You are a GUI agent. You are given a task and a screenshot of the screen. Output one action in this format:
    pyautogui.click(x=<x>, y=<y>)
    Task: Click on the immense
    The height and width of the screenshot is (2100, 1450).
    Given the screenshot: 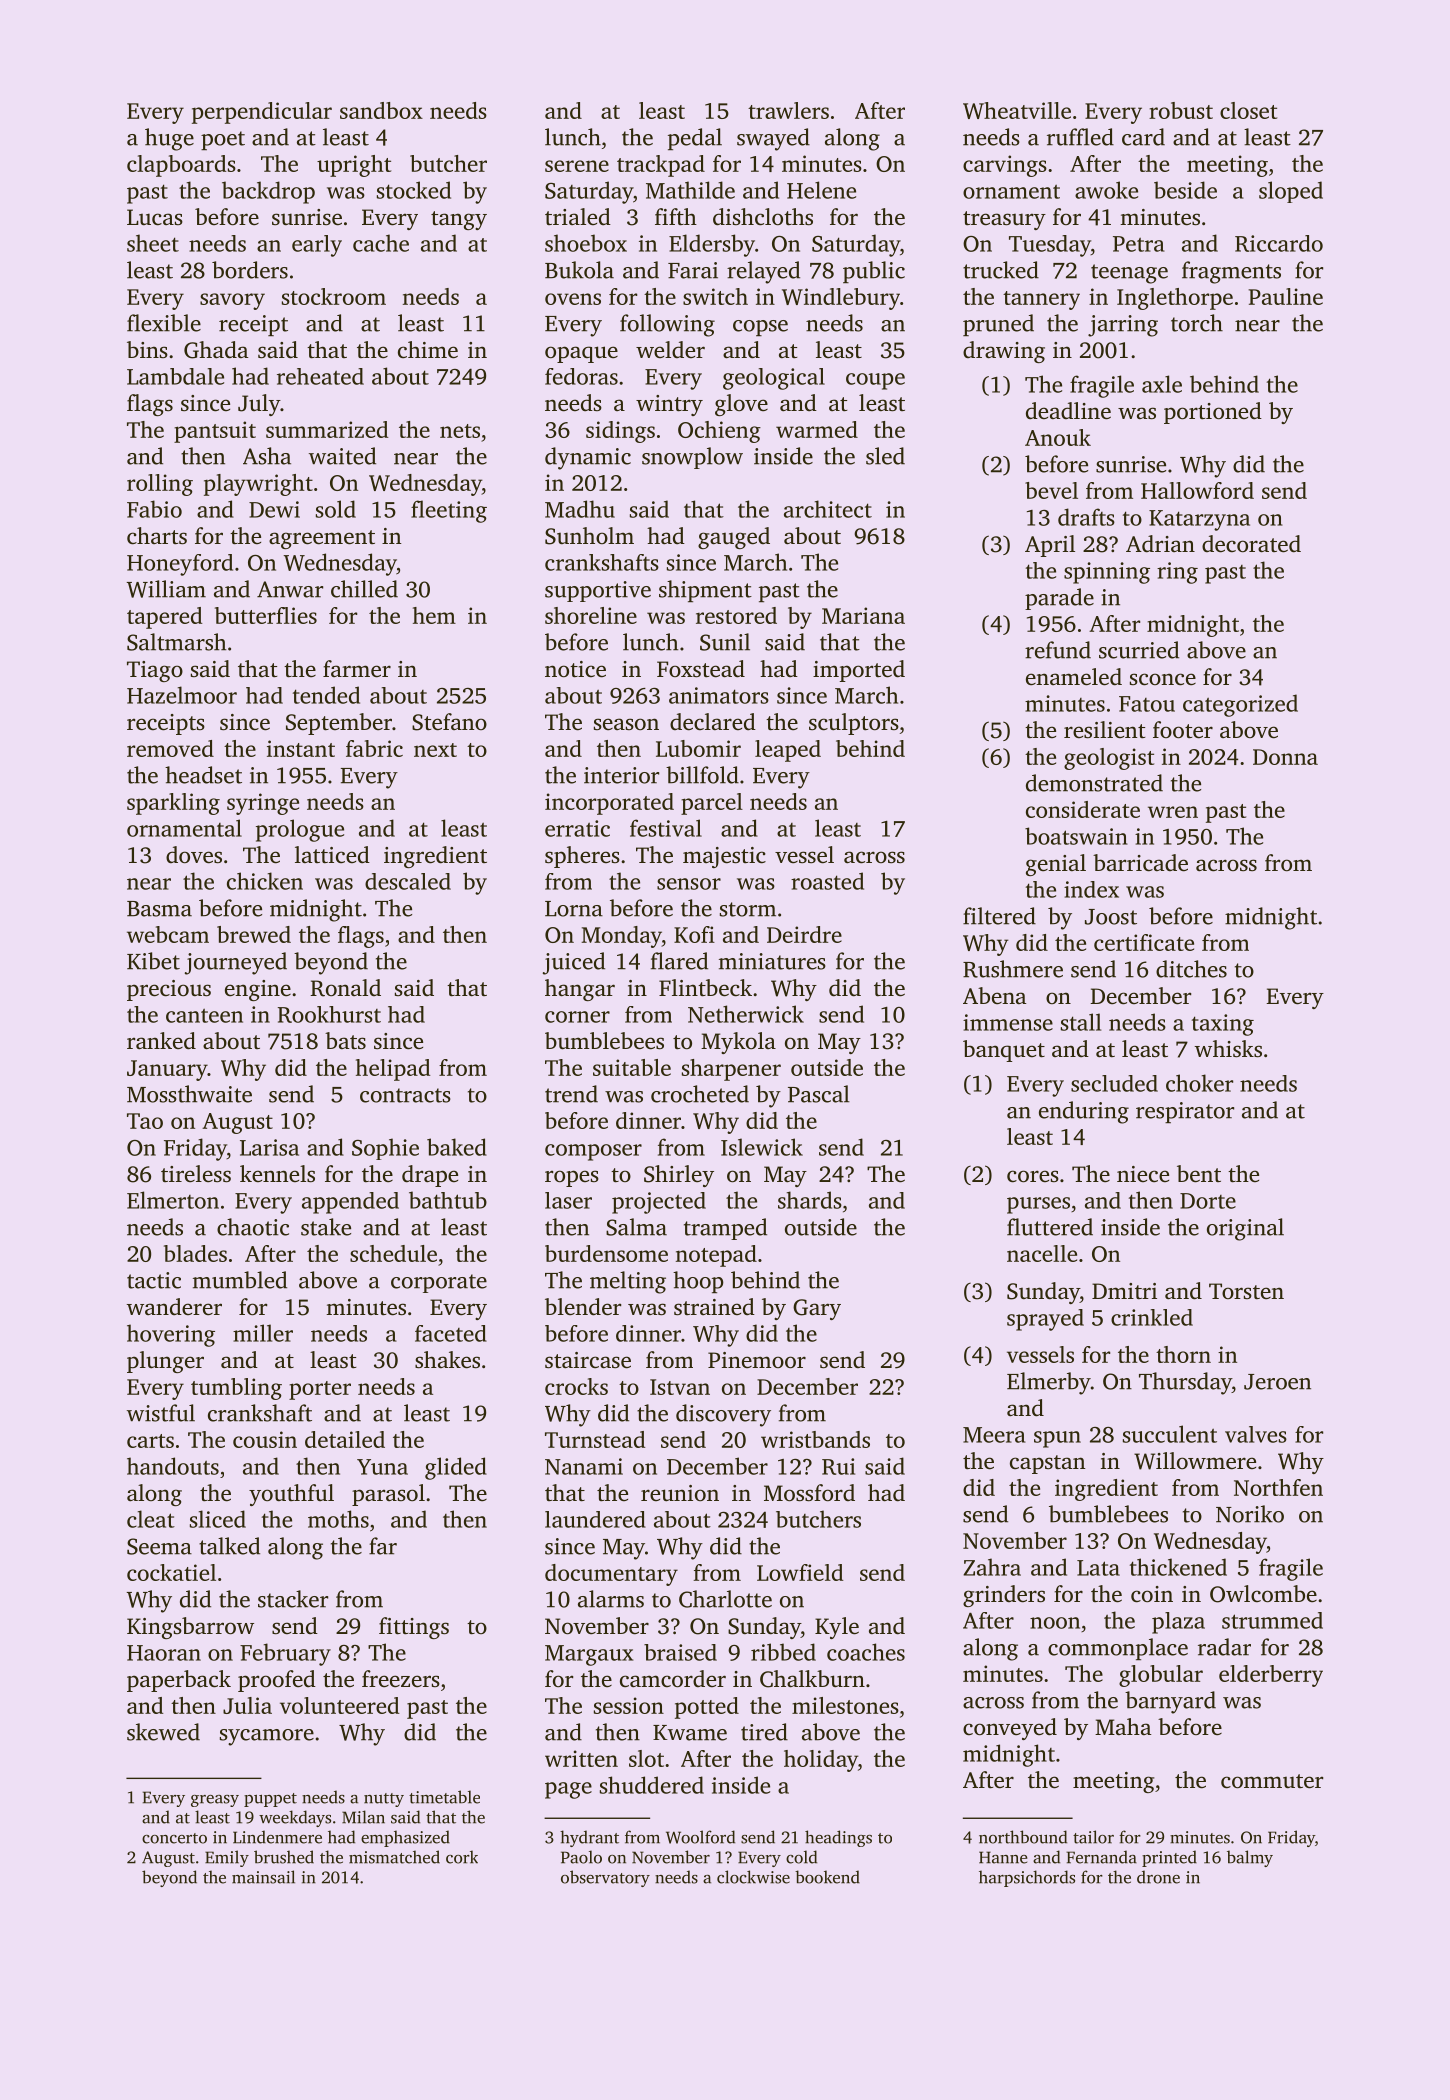 What is the action you would take?
    pyautogui.click(x=1008, y=1022)
